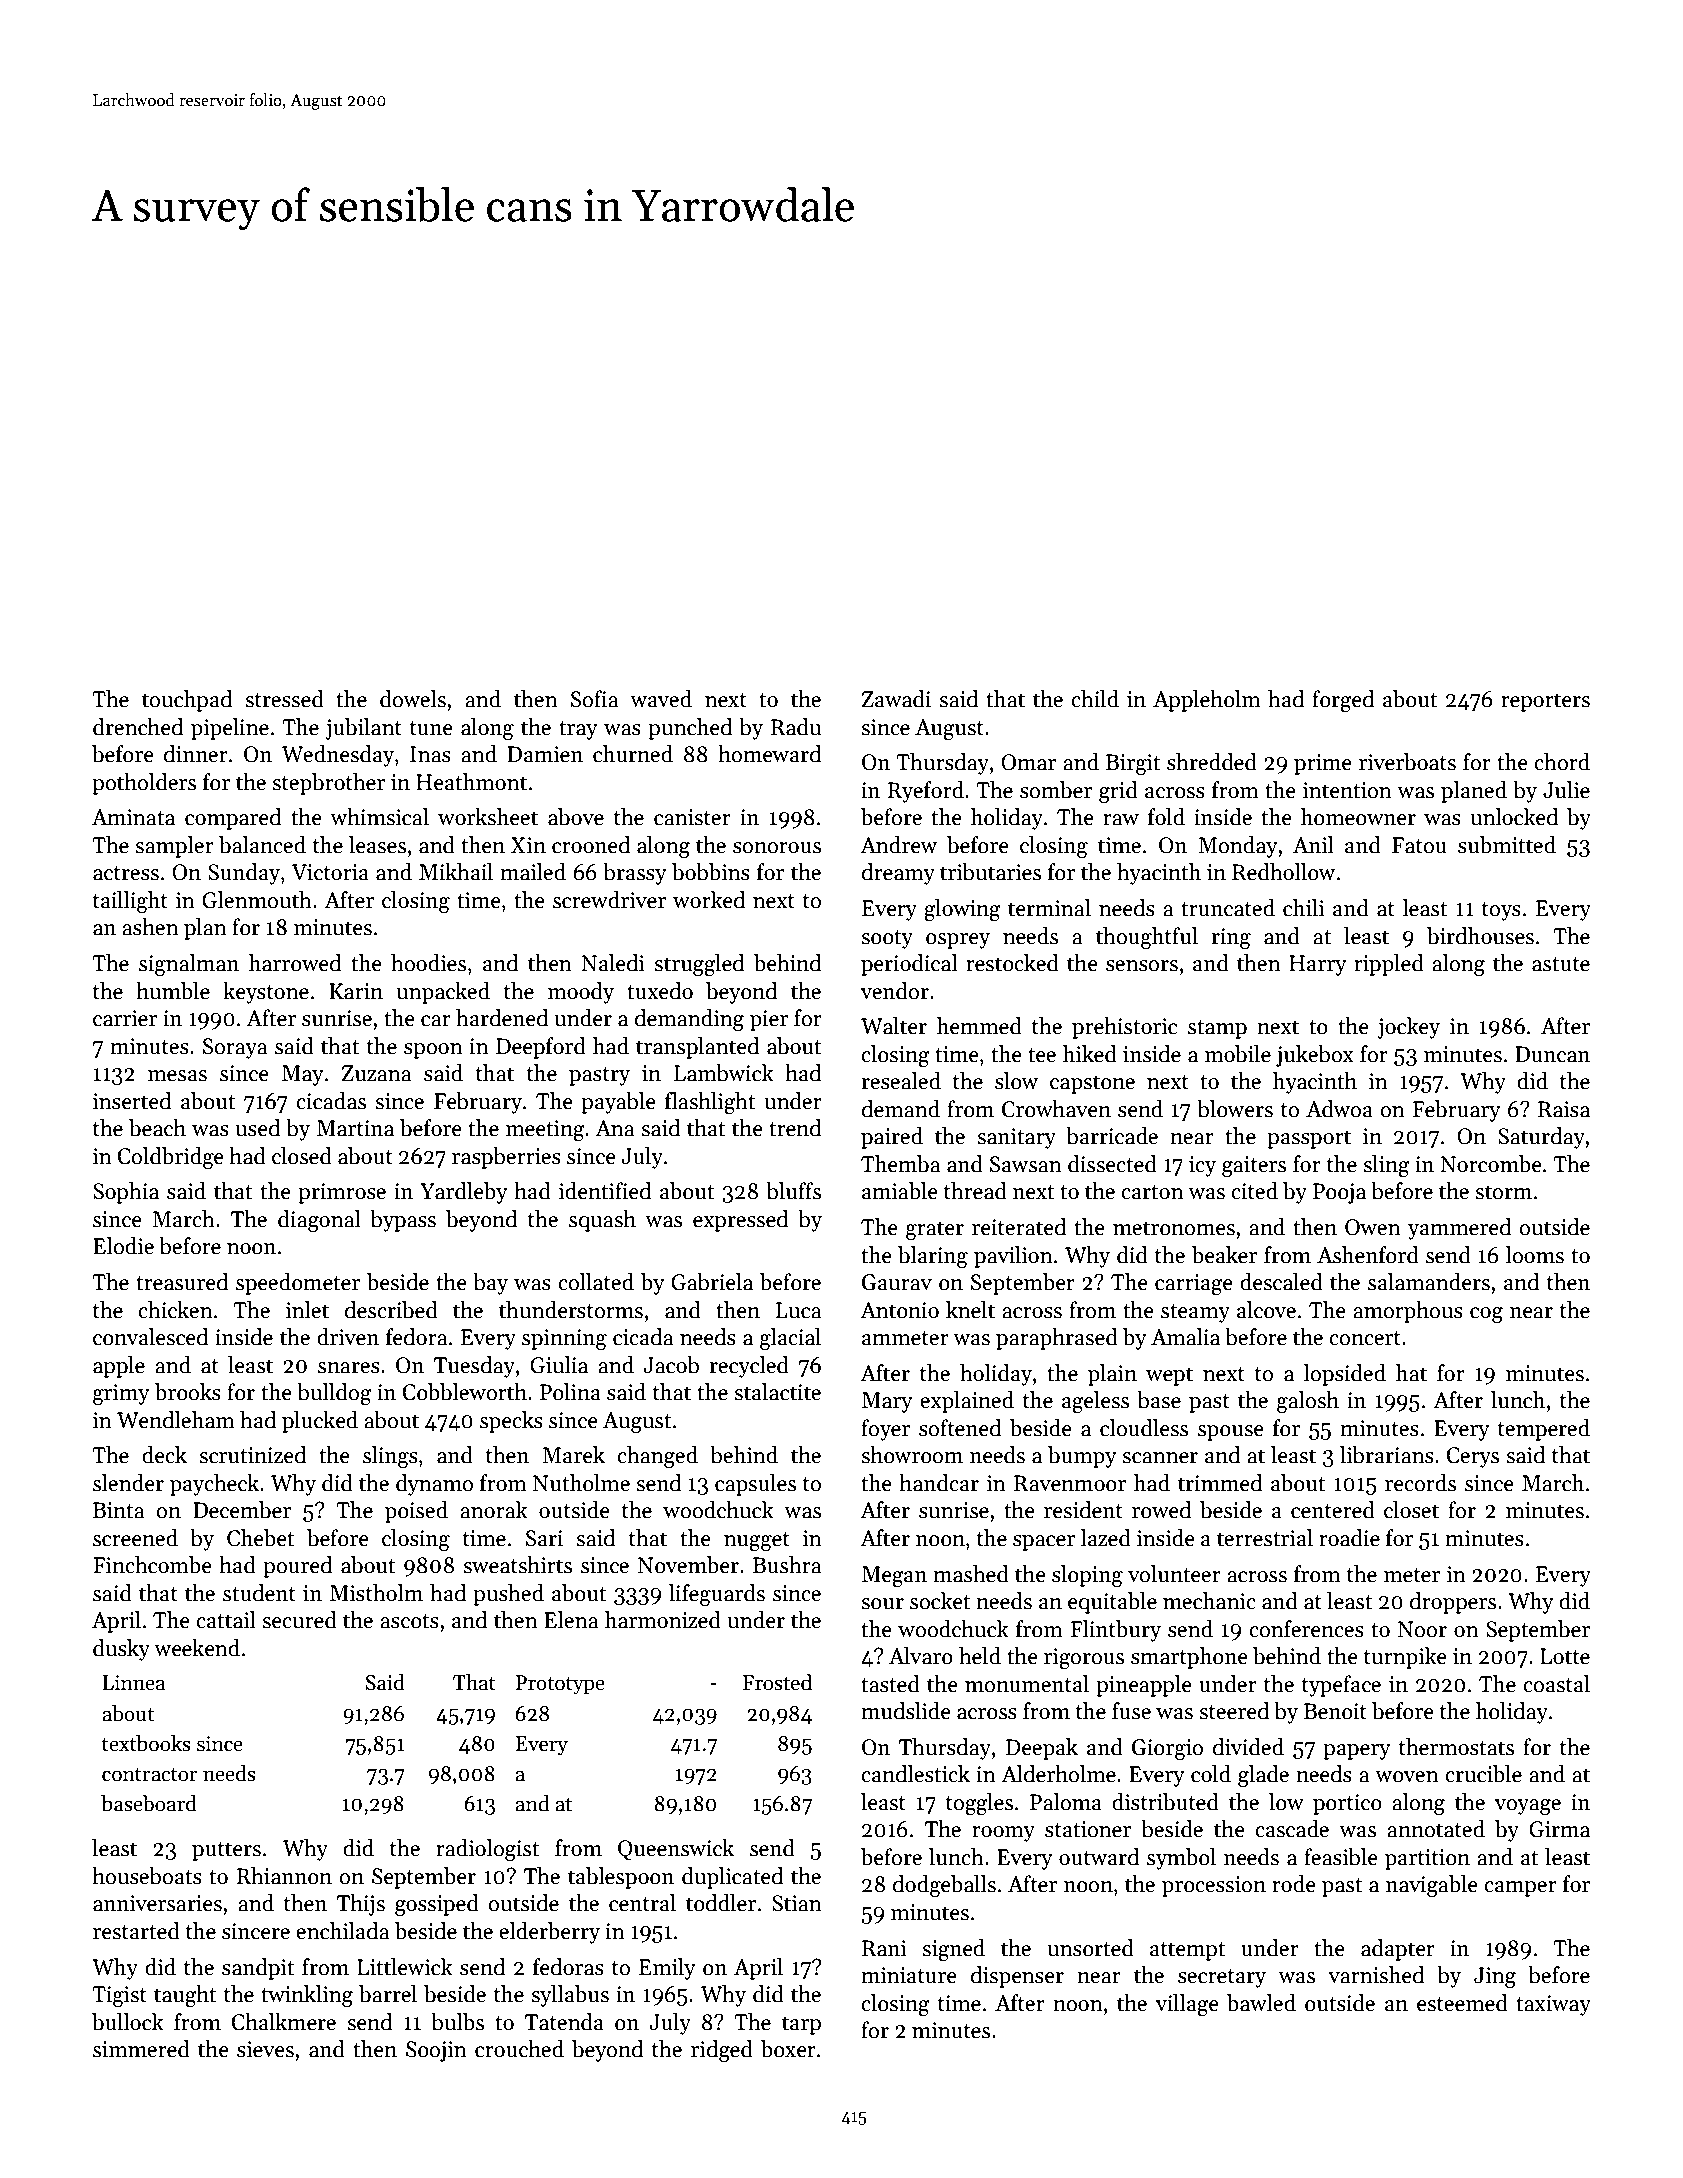 This page has width=1683, height=2178. What do you see at coordinates (769, 1020) in the page?
I see `pier` at bounding box center [769, 1020].
